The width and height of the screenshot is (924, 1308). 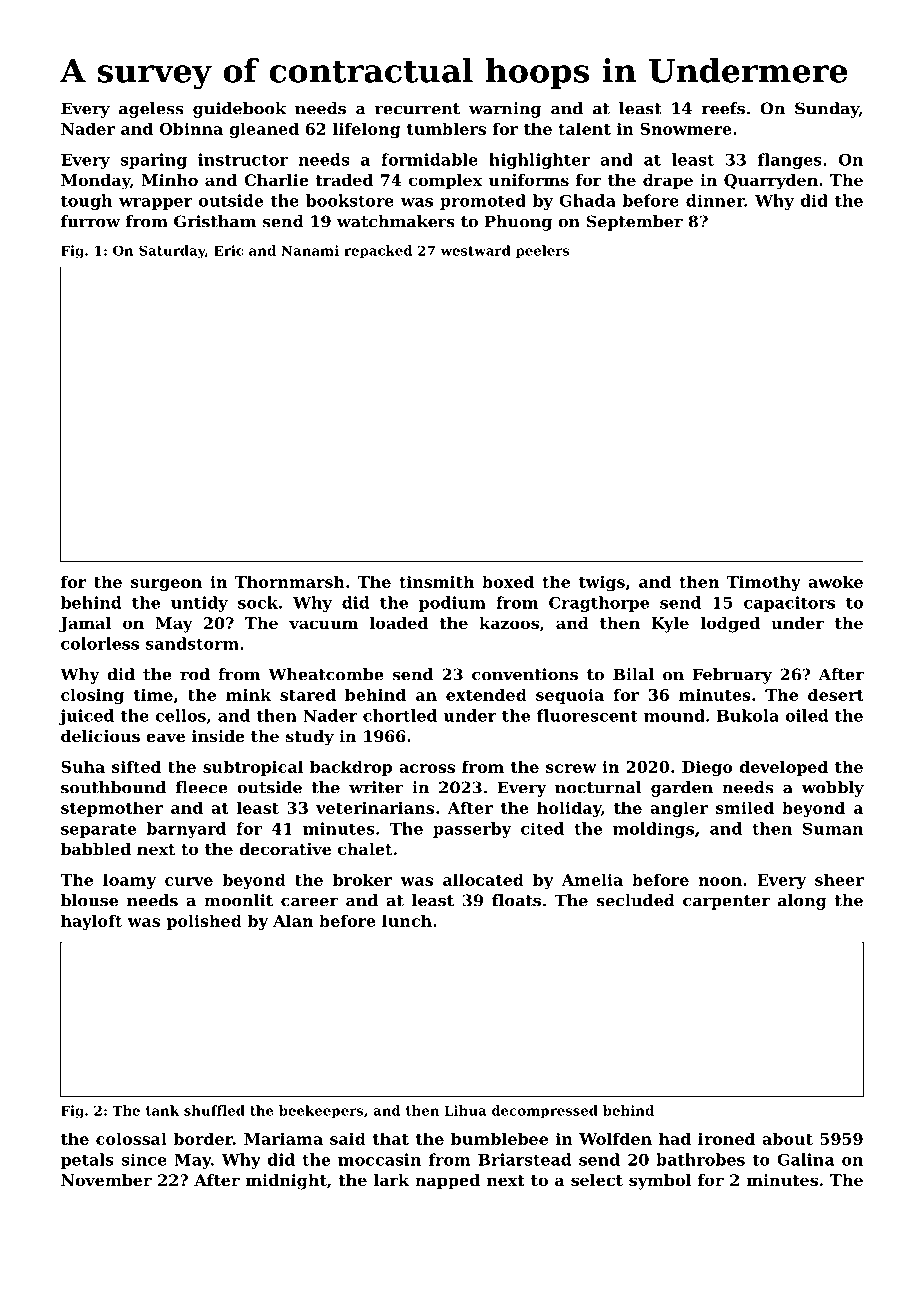 What do you see at coordinates (707, 768) in the screenshot?
I see `Diego` at bounding box center [707, 768].
